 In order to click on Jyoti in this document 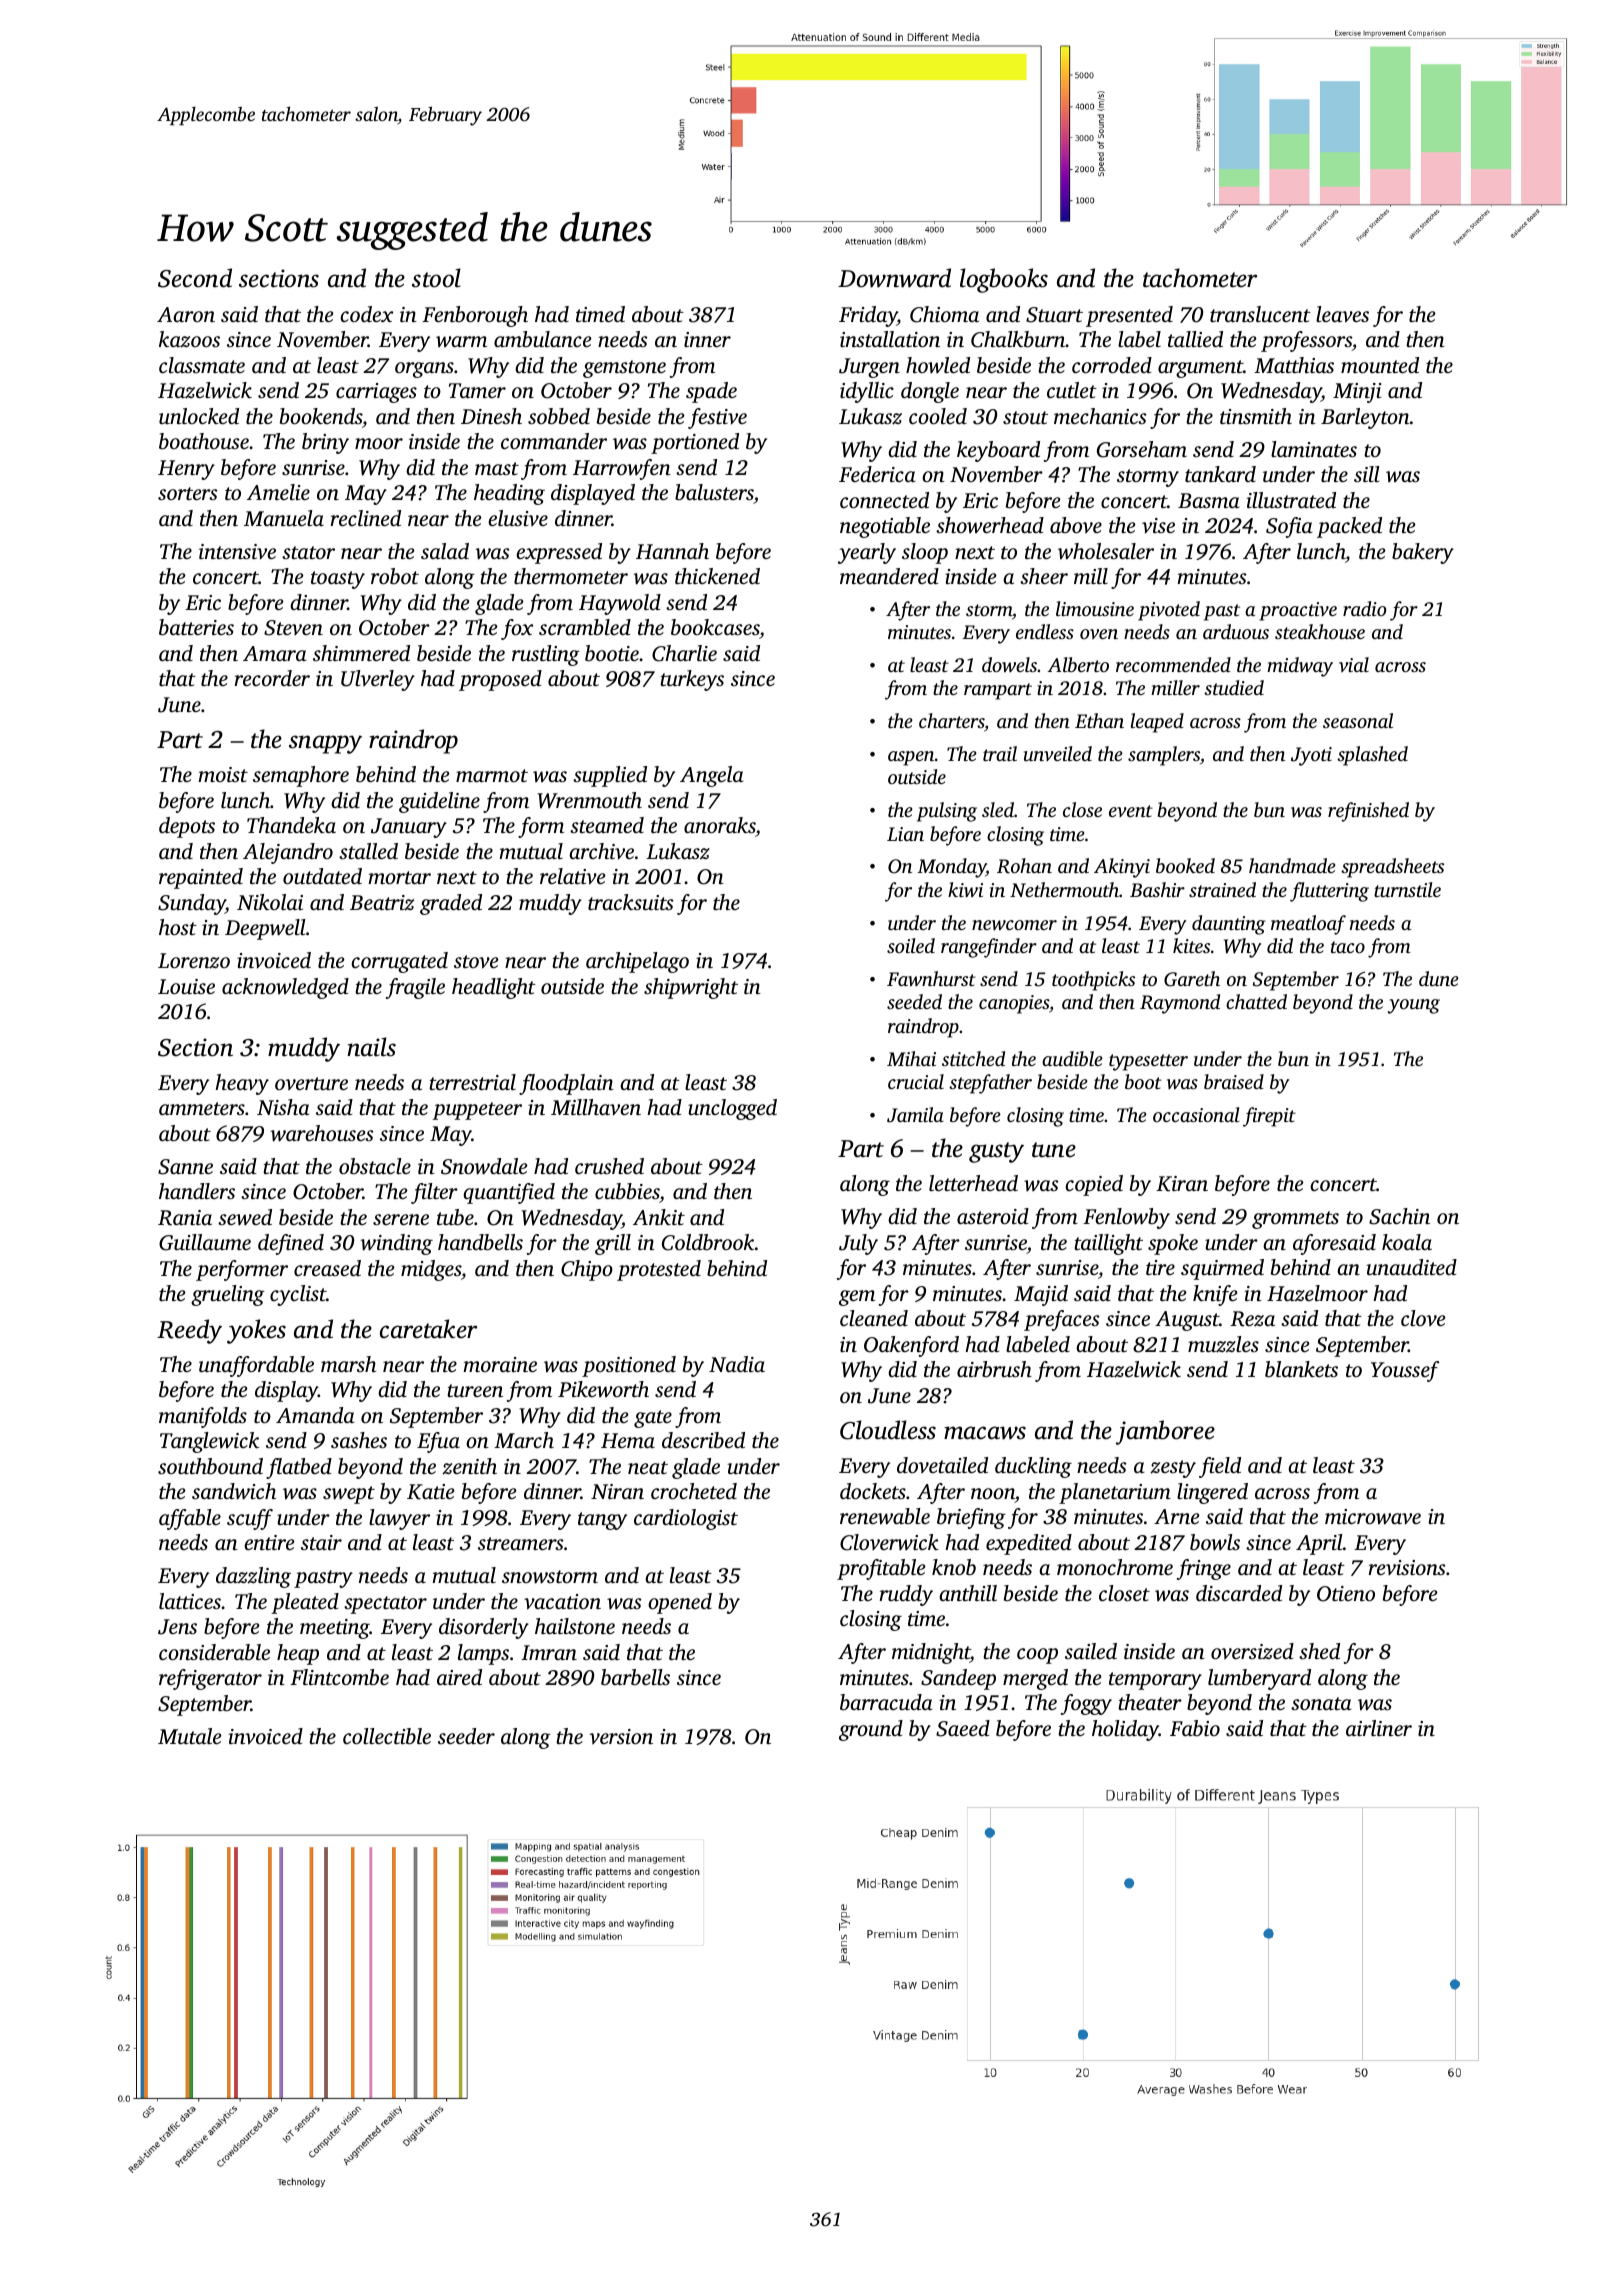, I will do `click(1311, 756)`.
